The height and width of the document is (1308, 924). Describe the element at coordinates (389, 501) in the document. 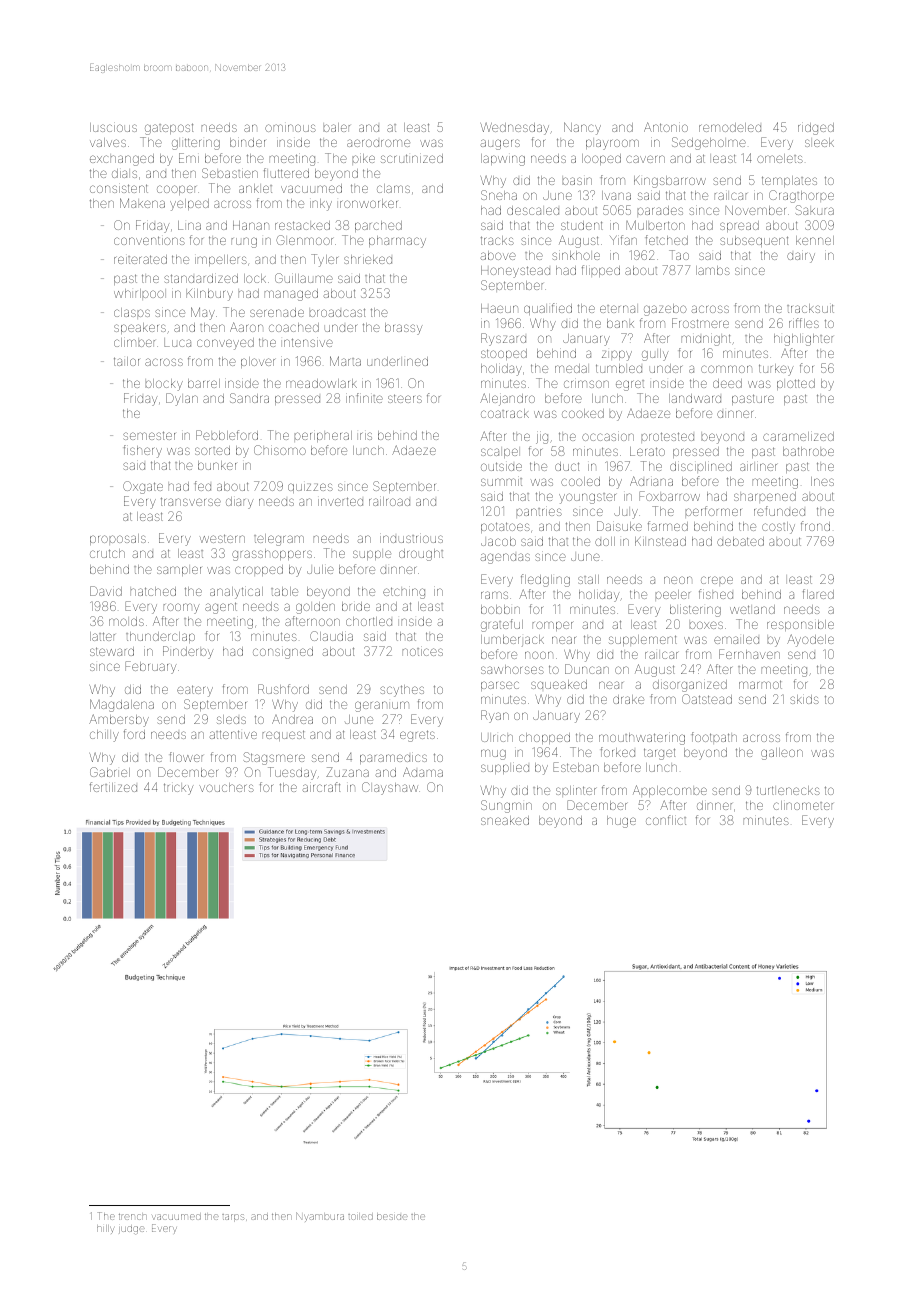

I see `railroad` at that location.
